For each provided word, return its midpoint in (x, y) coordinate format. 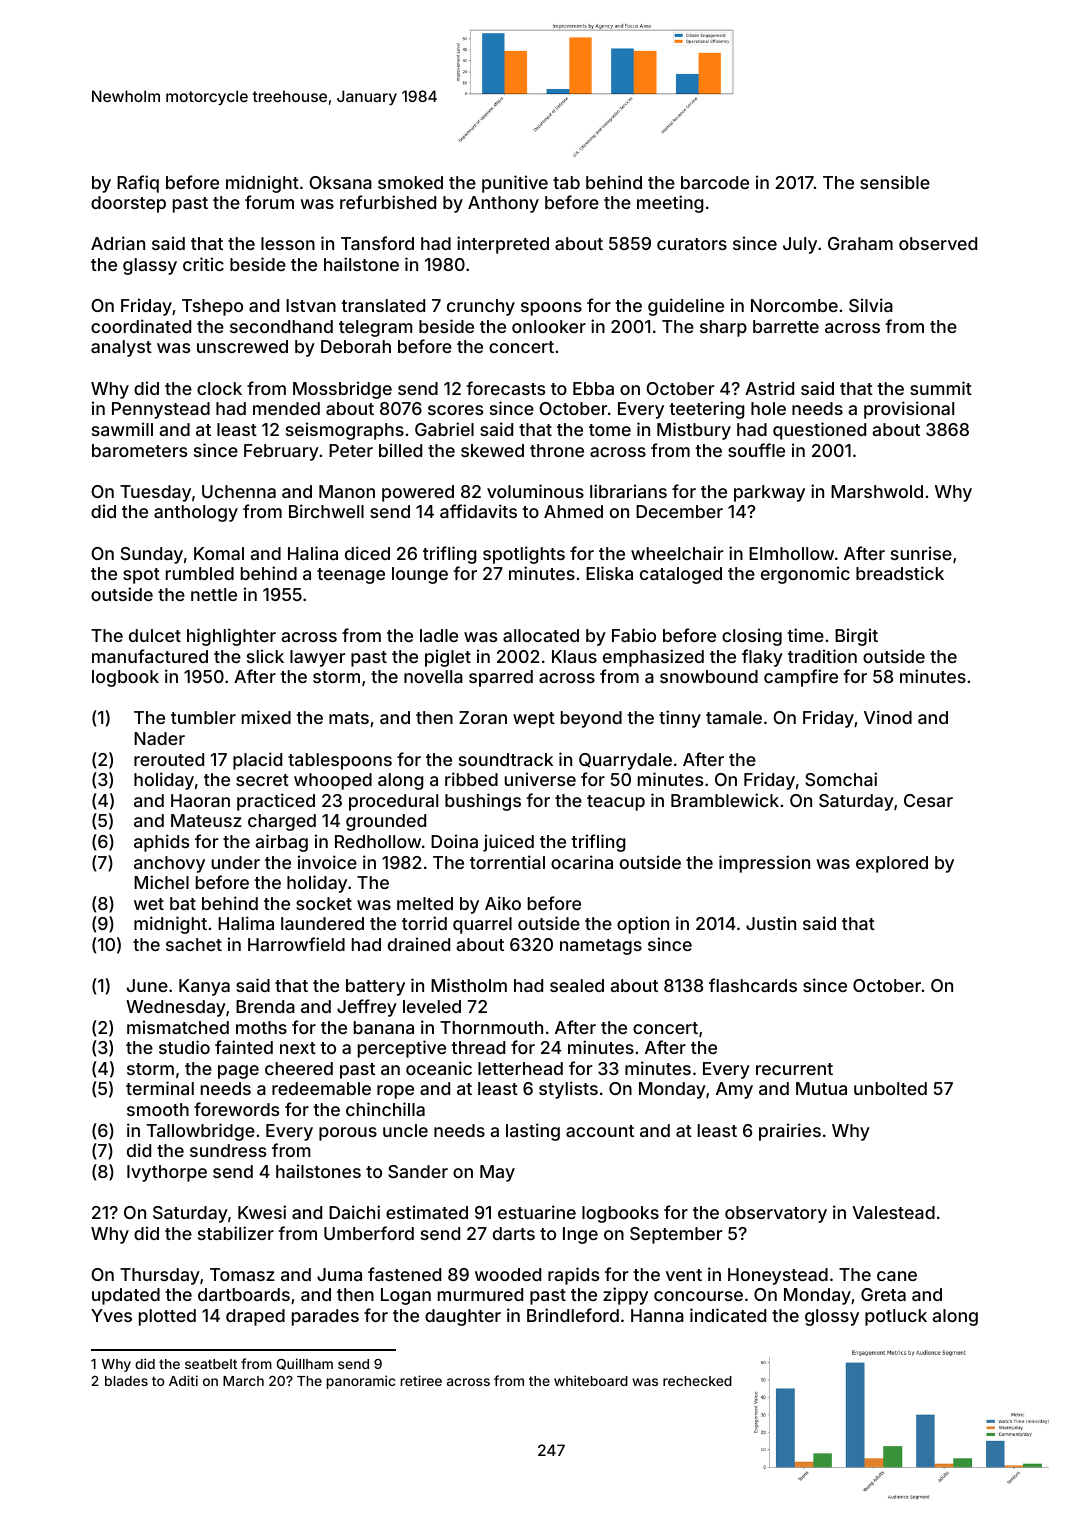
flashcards (753, 985)
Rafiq (138, 184)
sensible (895, 182)
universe (540, 779)
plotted (167, 1317)
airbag (281, 843)
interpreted (503, 245)
